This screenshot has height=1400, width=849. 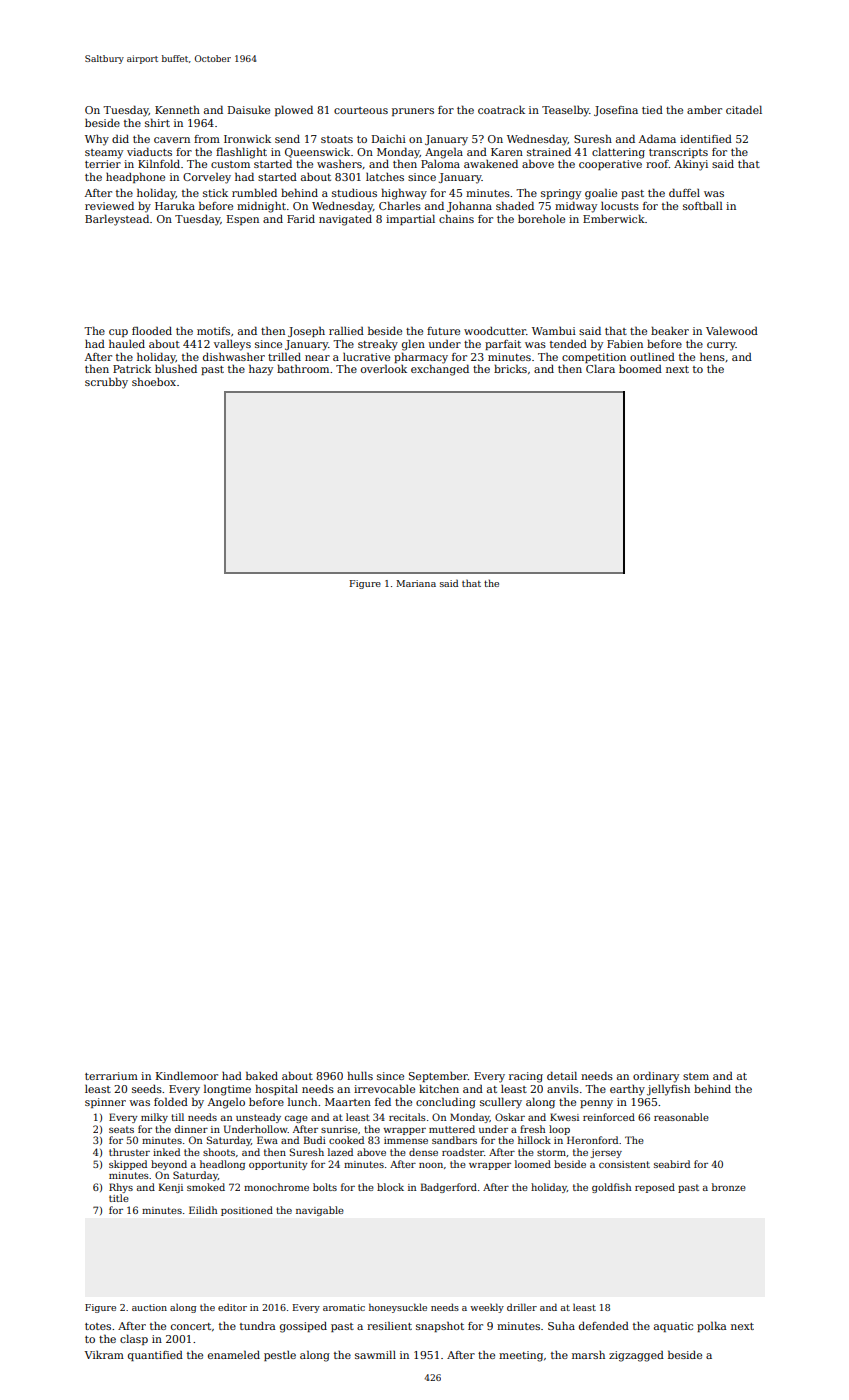 What do you see at coordinates (449, 1188) in the screenshot?
I see `Badgerford` at bounding box center [449, 1188].
